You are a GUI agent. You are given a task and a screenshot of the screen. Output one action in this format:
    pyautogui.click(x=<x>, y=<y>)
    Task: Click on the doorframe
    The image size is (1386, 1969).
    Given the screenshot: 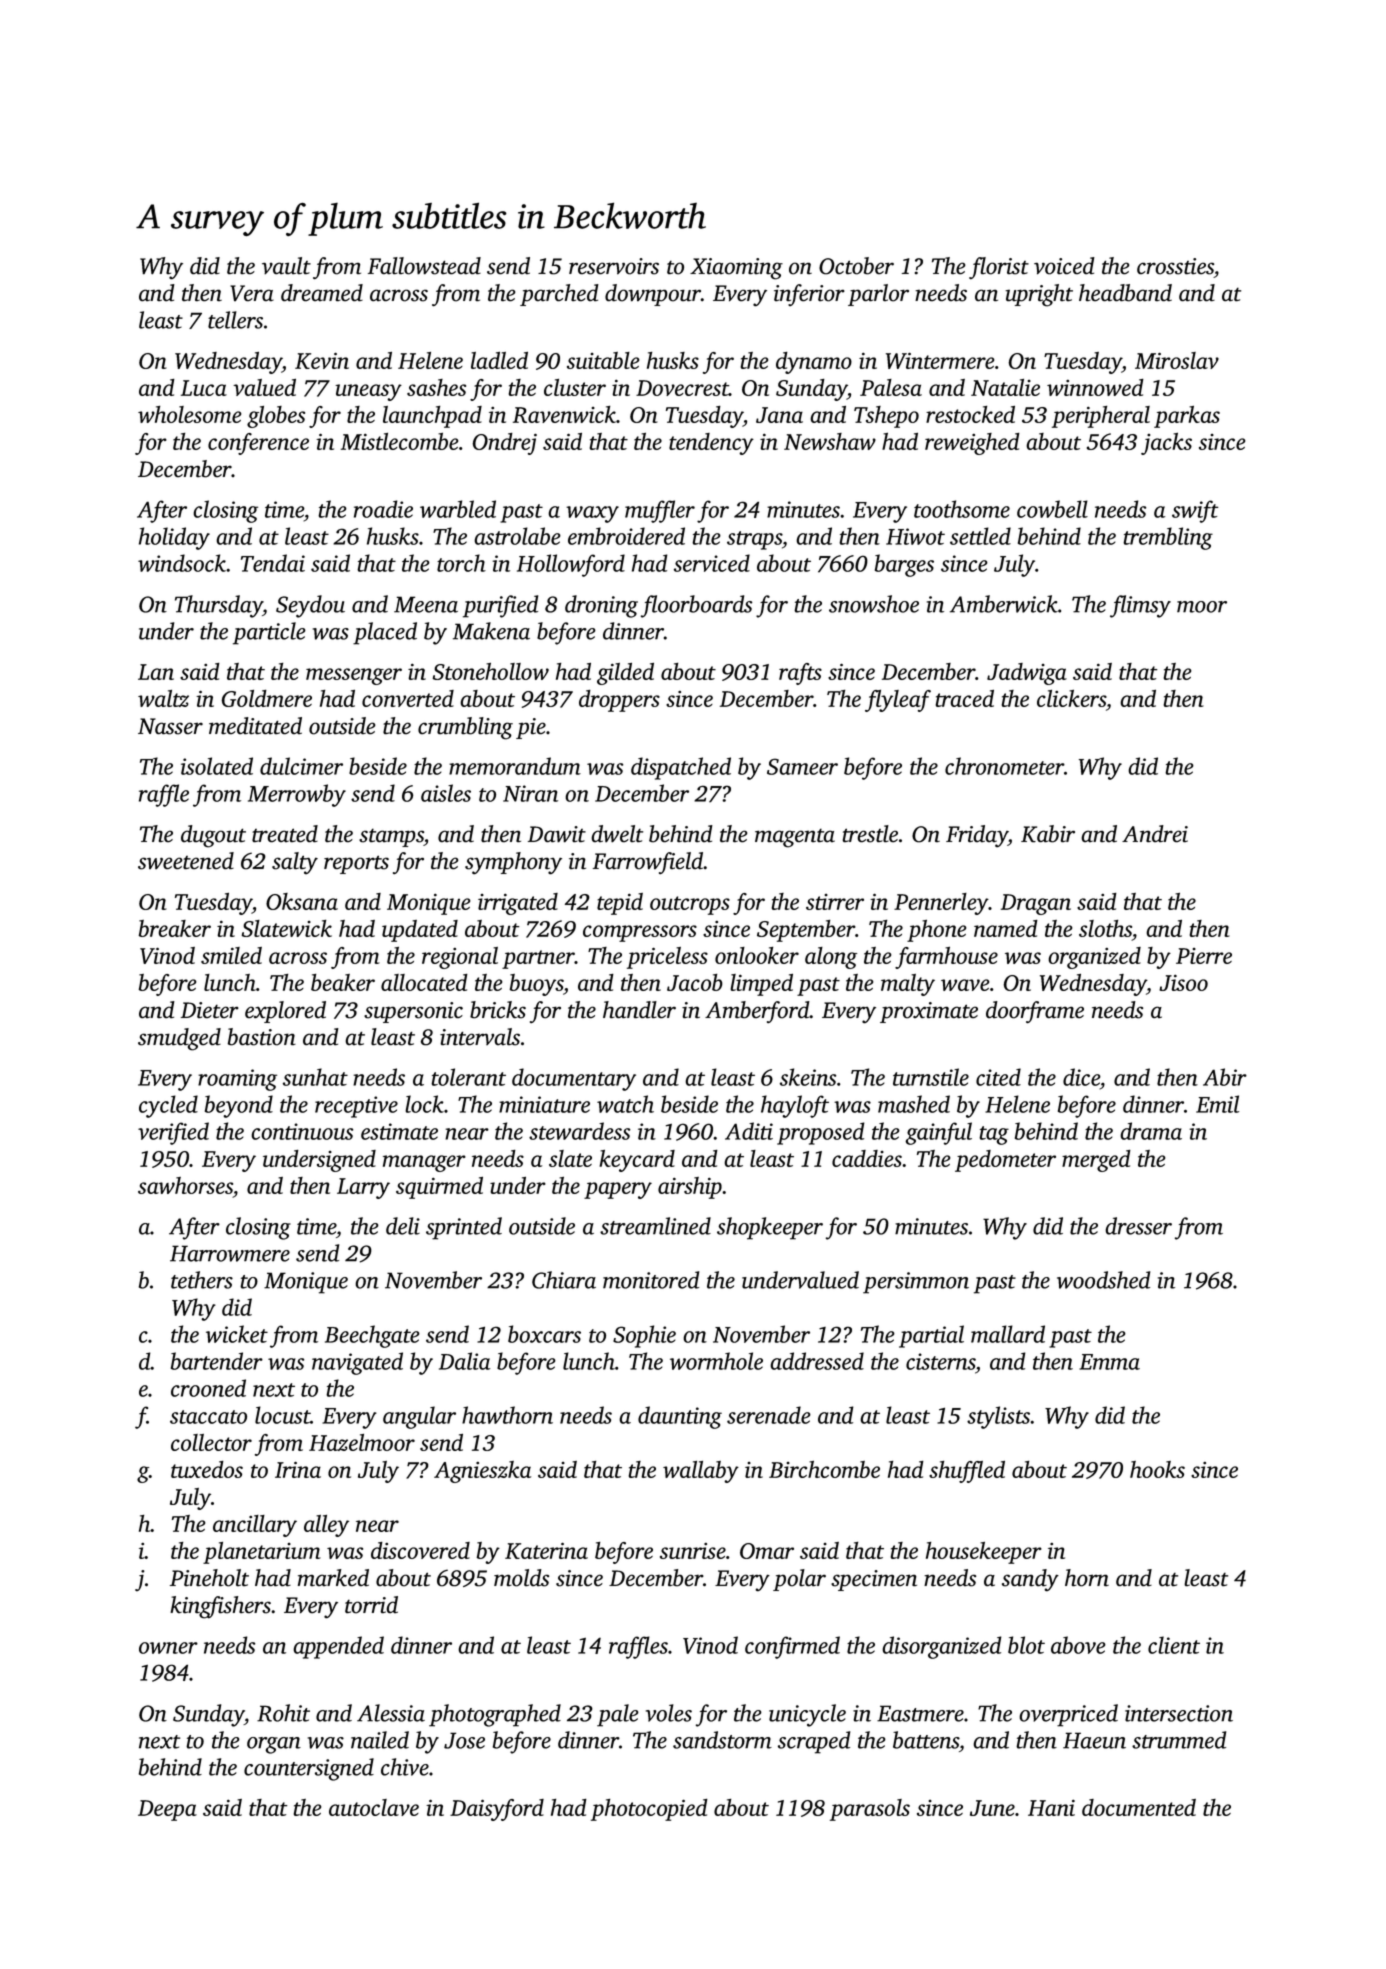 What is the action you would take?
    pyautogui.click(x=1035, y=1012)
